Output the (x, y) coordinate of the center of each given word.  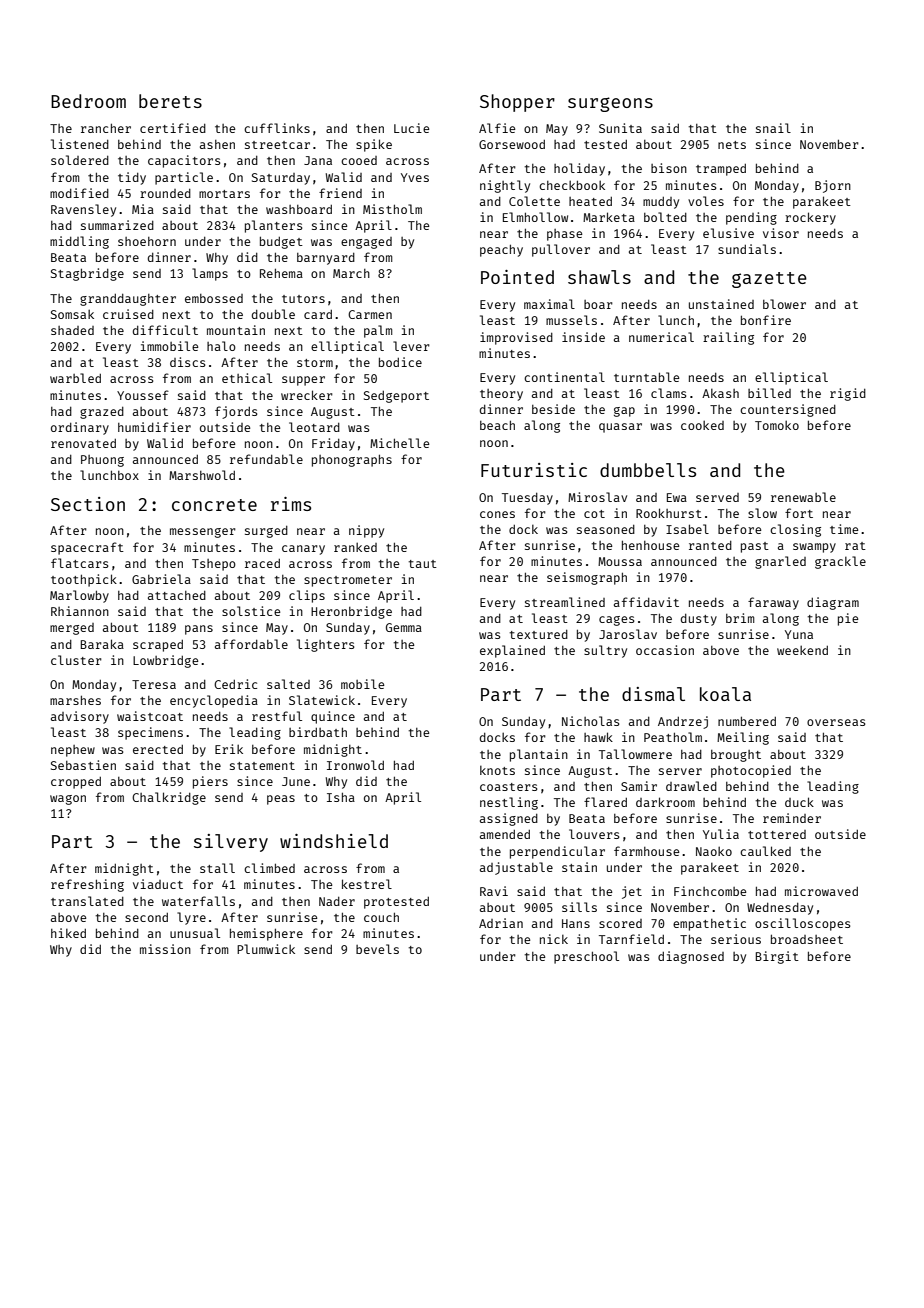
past (755, 547)
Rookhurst (669, 513)
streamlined (565, 602)
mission (165, 949)
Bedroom (88, 101)
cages (617, 621)
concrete (214, 505)
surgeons (610, 104)
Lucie (412, 128)
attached (177, 595)
